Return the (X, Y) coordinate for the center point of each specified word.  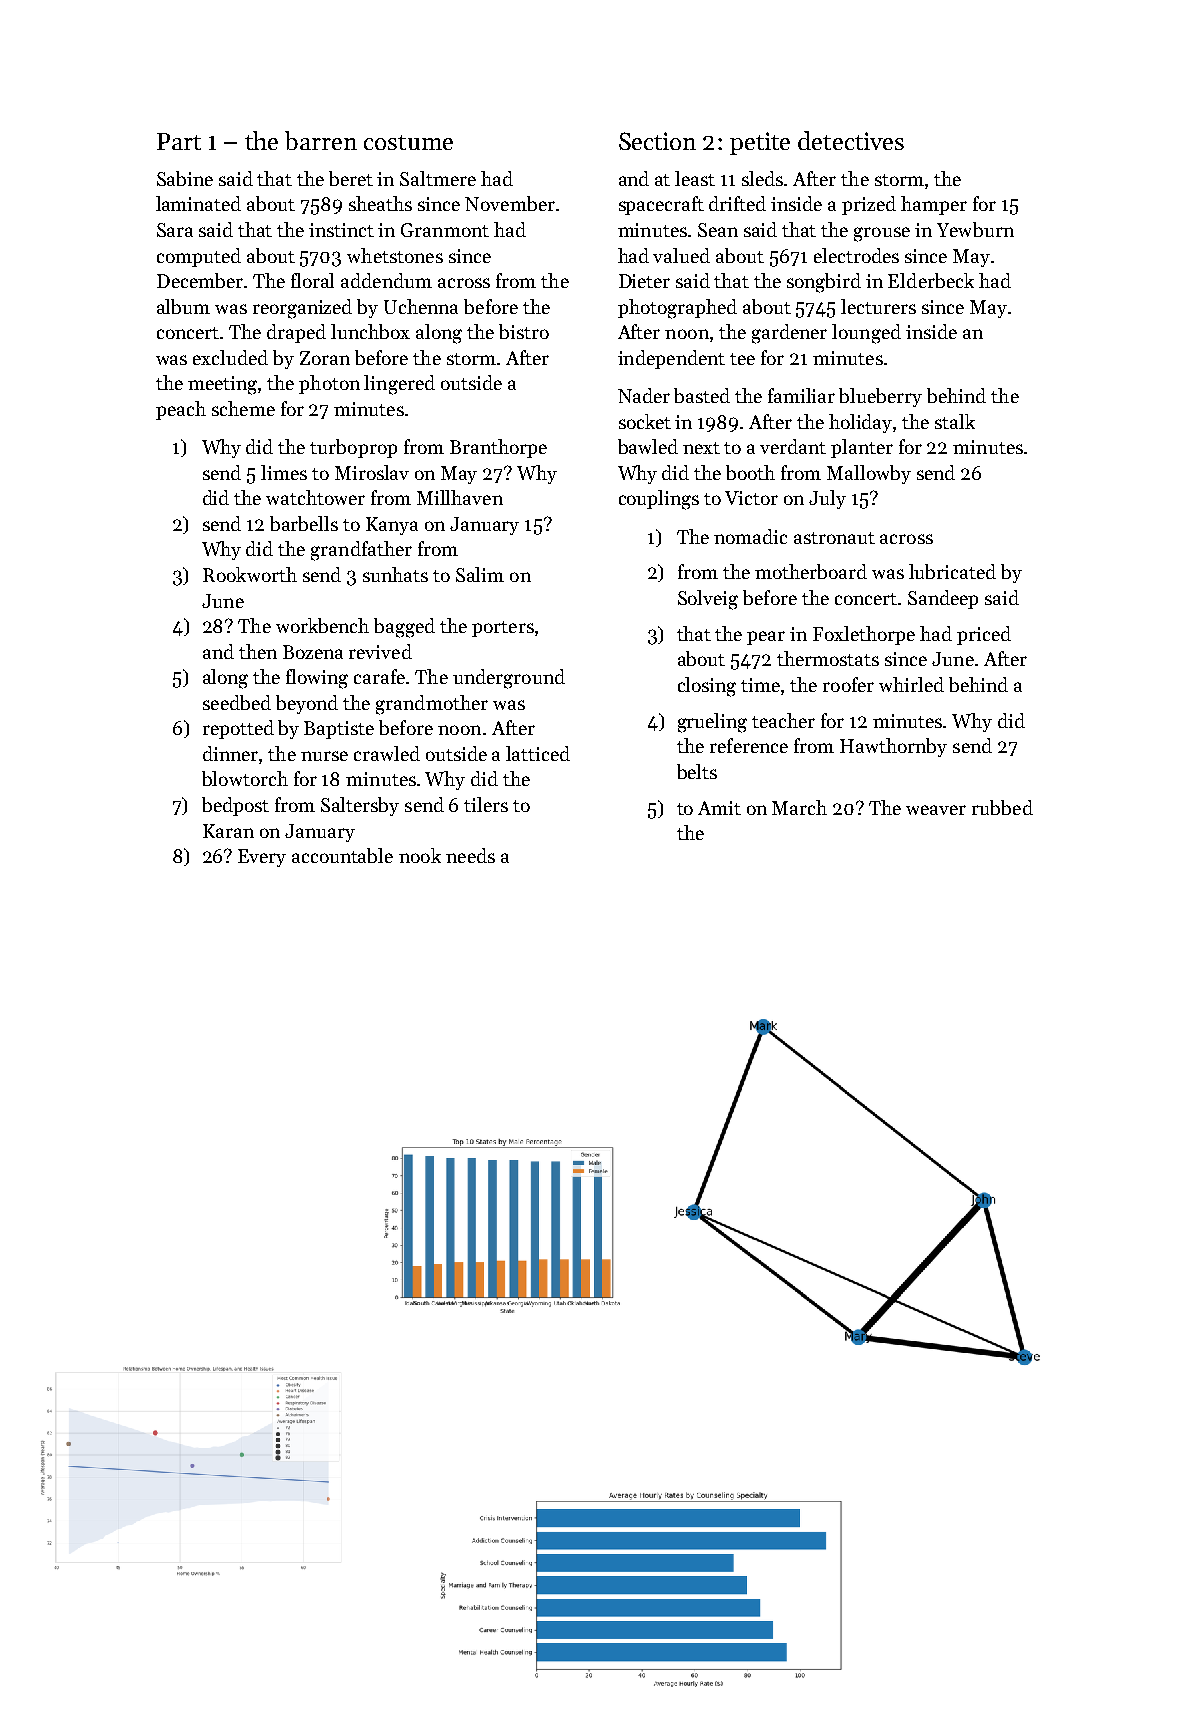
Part (179, 141)
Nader (644, 395)
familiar (801, 395)
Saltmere (438, 178)
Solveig (708, 600)
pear (766, 638)
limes (284, 472)
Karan (228, 831)
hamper (934, 205)
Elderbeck (931, 280)
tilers (486, 804)
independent (671, 359)
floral (312, 280)
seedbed (237, 702)
